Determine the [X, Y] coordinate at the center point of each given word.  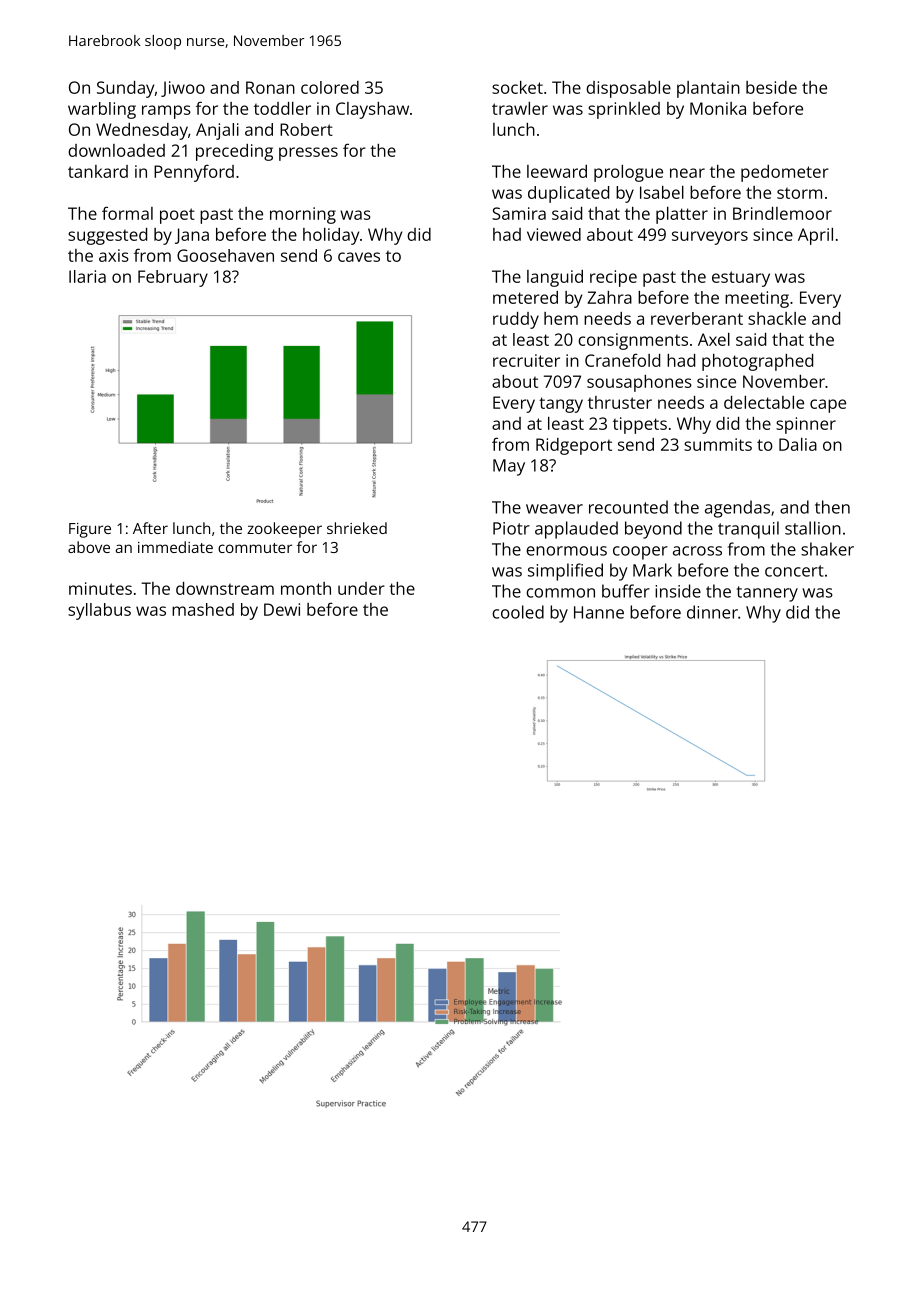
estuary [741, 279]
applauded [576, 530]
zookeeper [284, 530]
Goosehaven [225, 255]
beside [771, 87]
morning [303, 215]
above [89, 547]
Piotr [511, 528]
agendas [737, 509]
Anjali [217, 131]
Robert [306, 129]
